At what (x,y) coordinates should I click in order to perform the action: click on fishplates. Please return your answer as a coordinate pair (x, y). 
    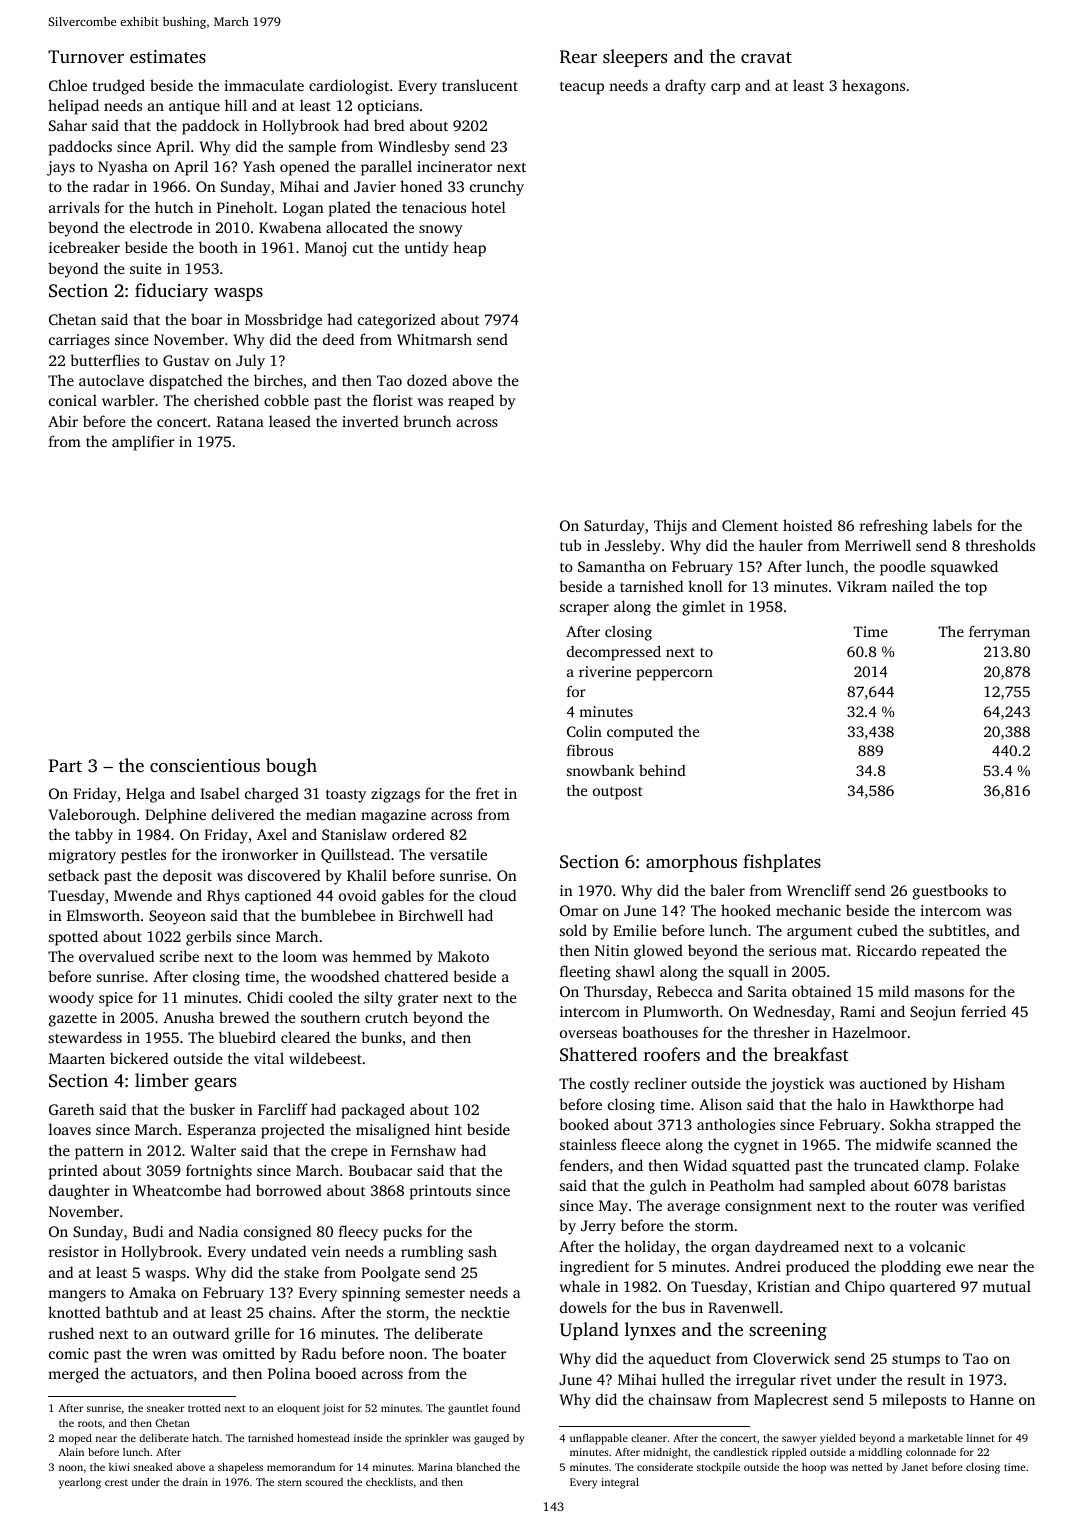
    Looking at the image, I should click on (782, 863).
